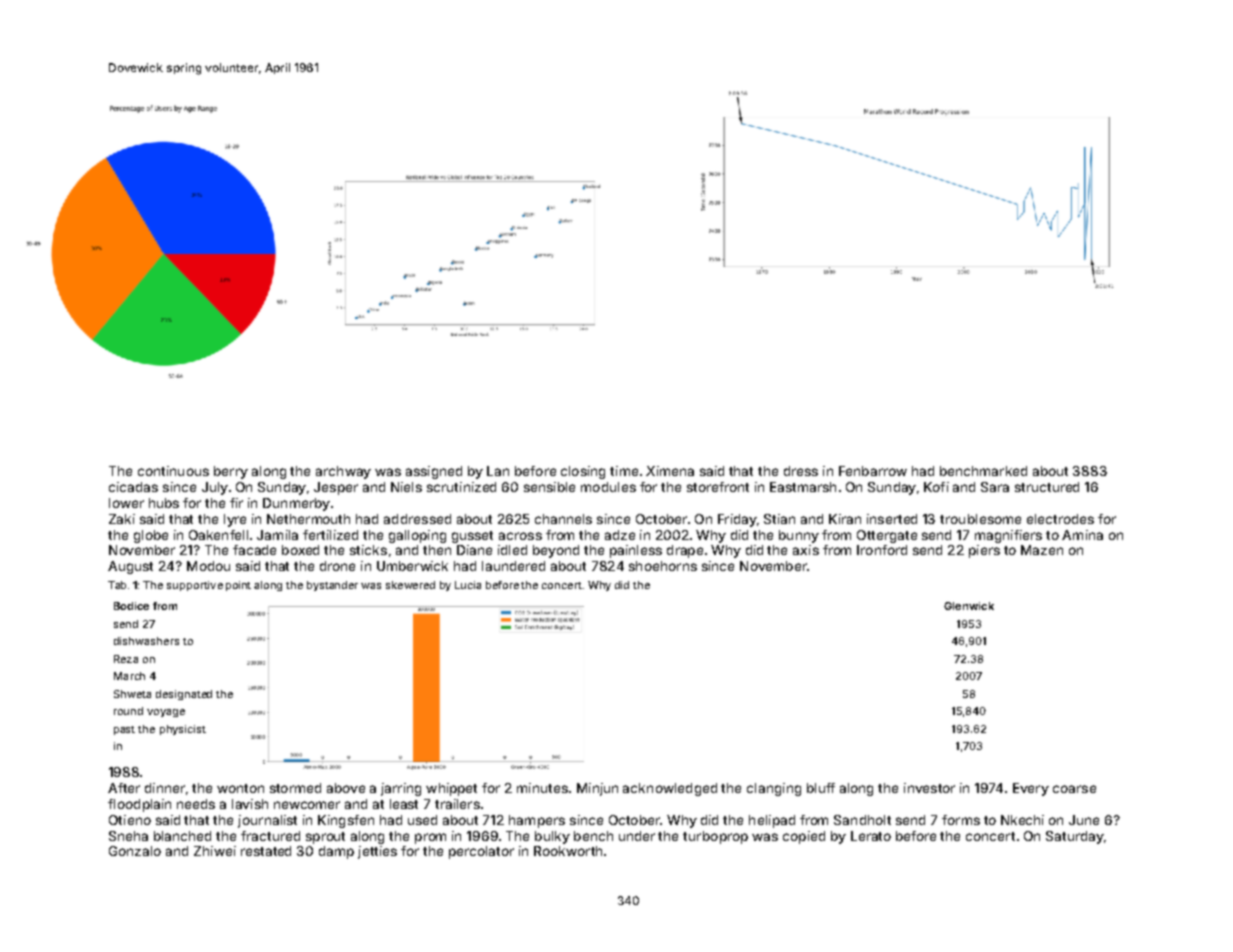 The width and height of the screenshot is (1233, 952). I want to click on cicadas, so click(133, 487).
